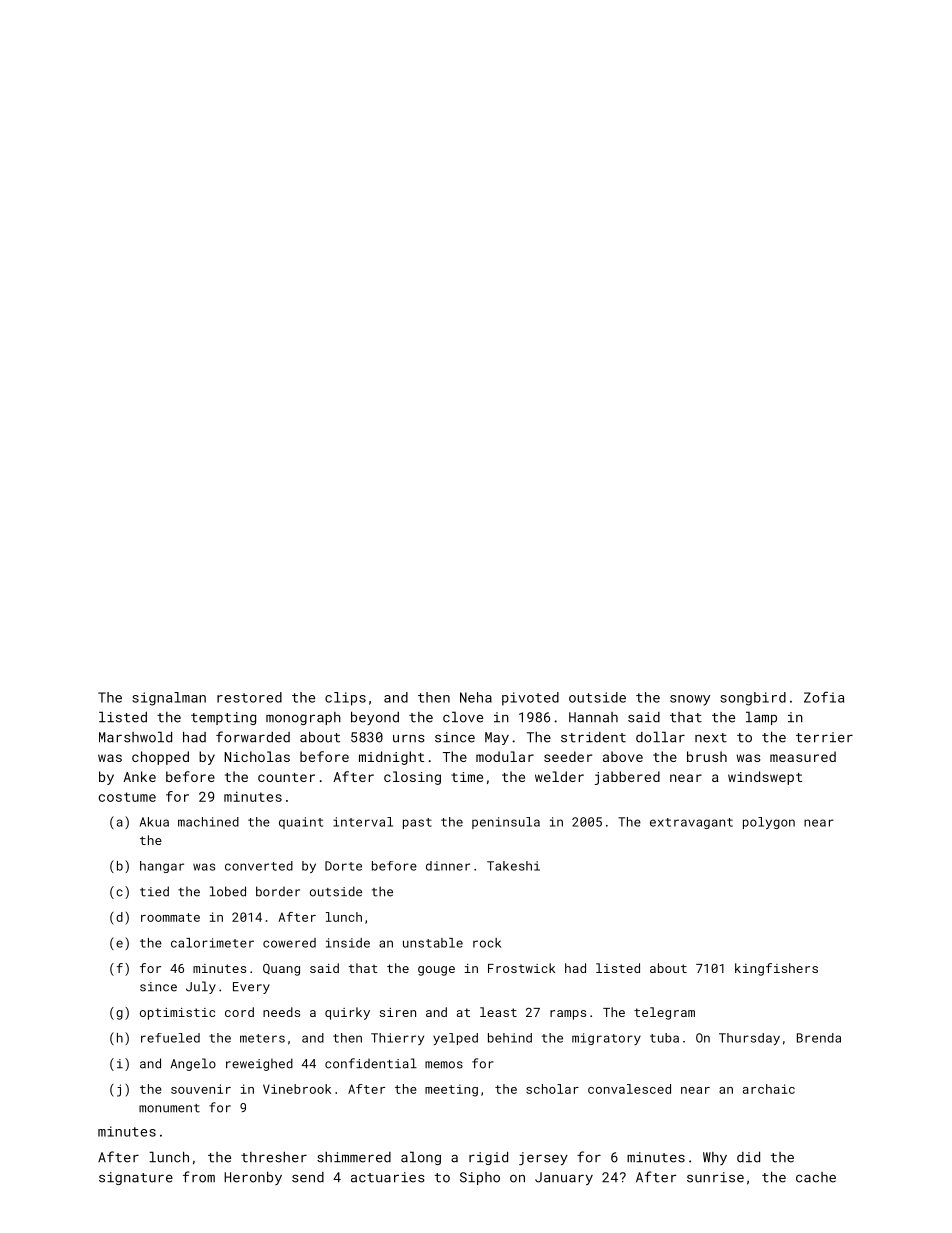 The image size is (952, 1233). What do you see at coordinates (259, 866) in the screenshot?
I see `converted` at bounding box center [259, 866].
